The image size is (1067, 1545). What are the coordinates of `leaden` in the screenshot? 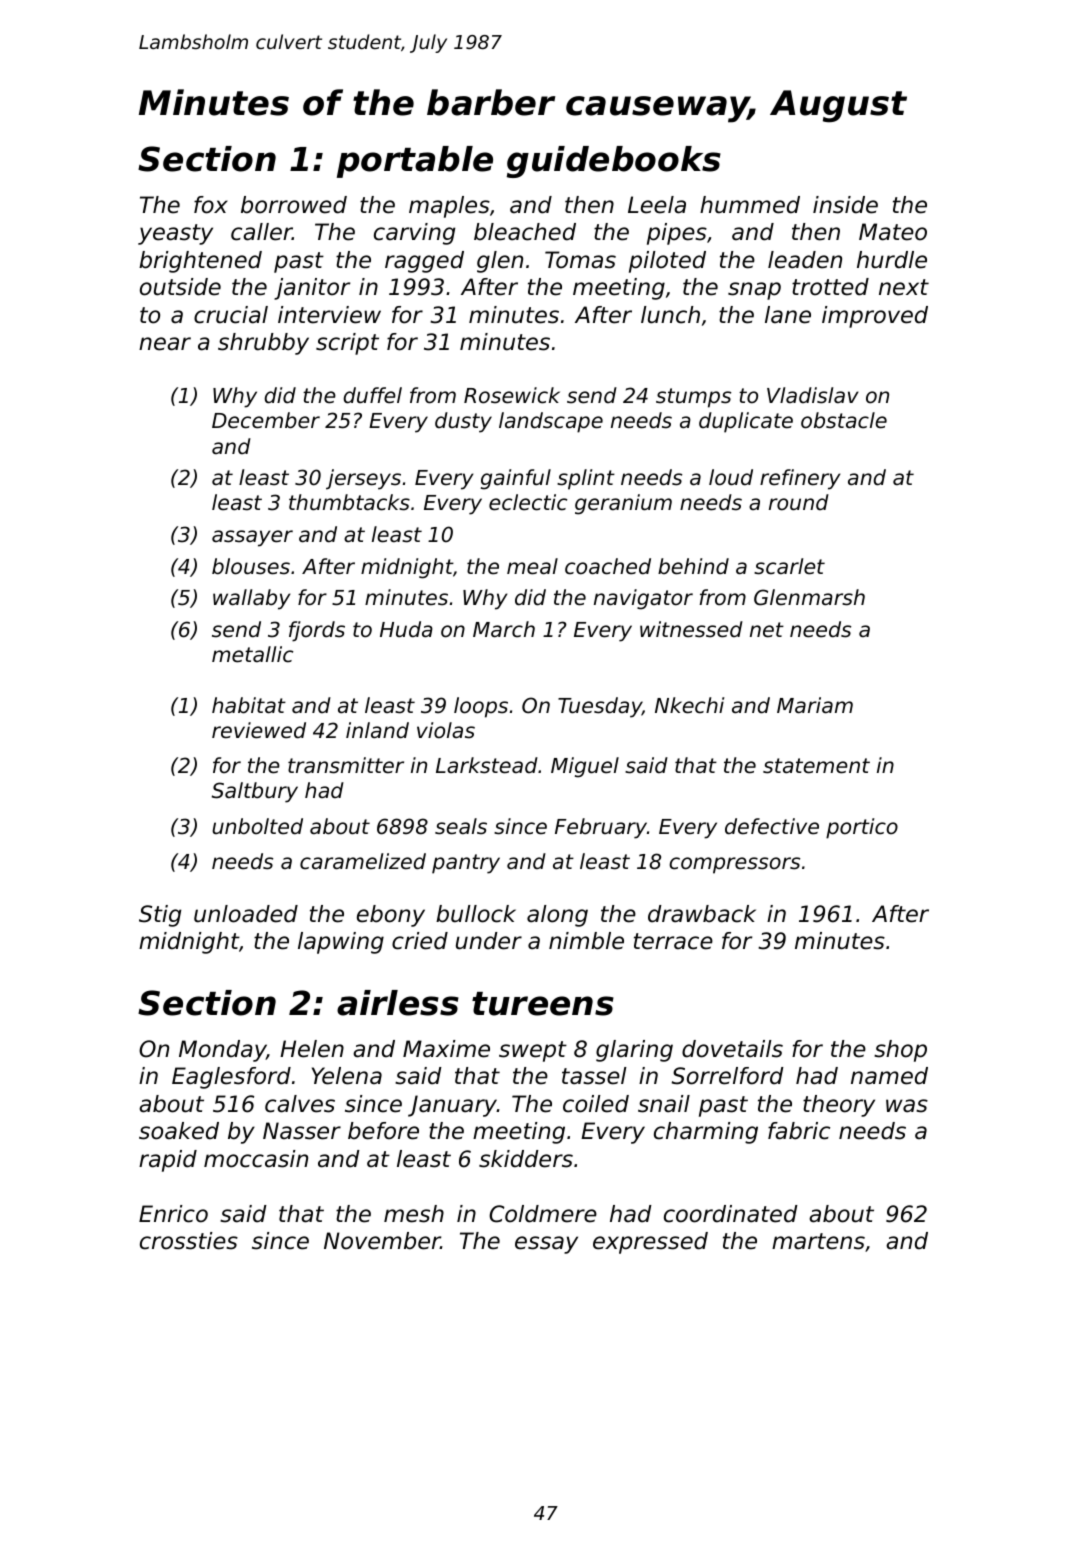 It's located at (805, 260).
